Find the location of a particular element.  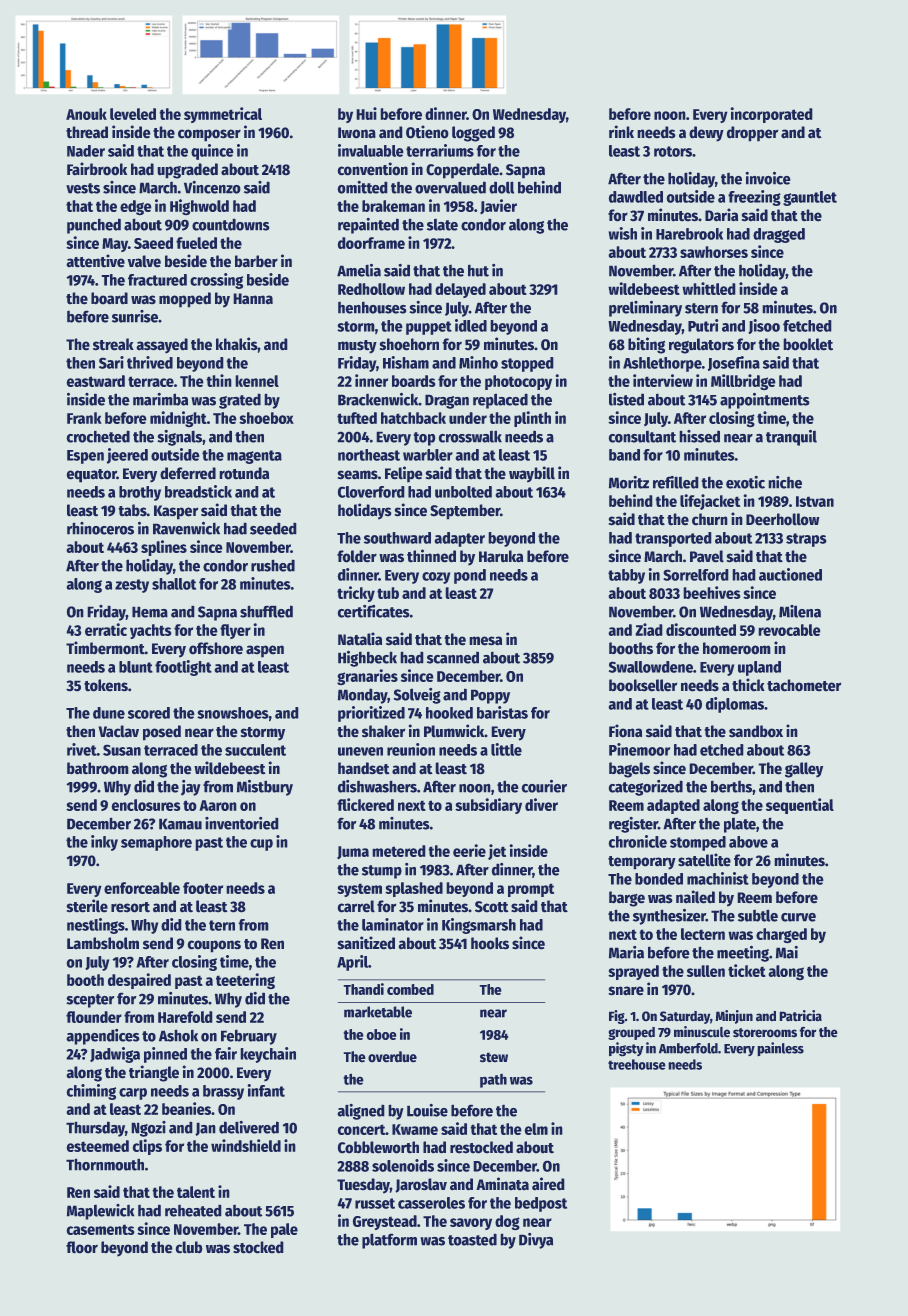

diplomas is located at coordinates (734, 705).
